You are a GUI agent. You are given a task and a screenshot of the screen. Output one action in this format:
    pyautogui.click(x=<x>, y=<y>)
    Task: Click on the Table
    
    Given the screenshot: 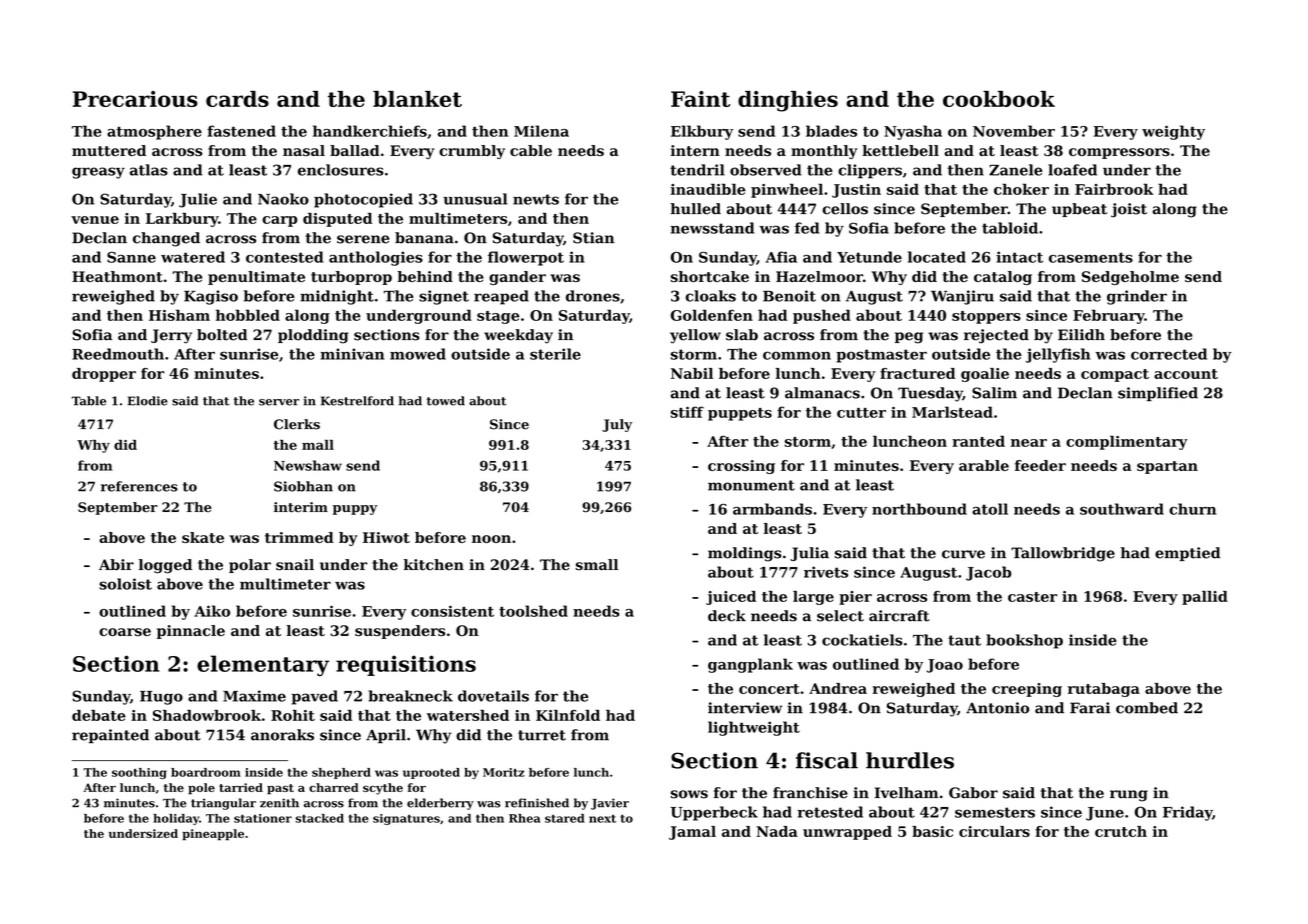 What is the action you would take?
    pyautogui.click(x=89, y=401)
